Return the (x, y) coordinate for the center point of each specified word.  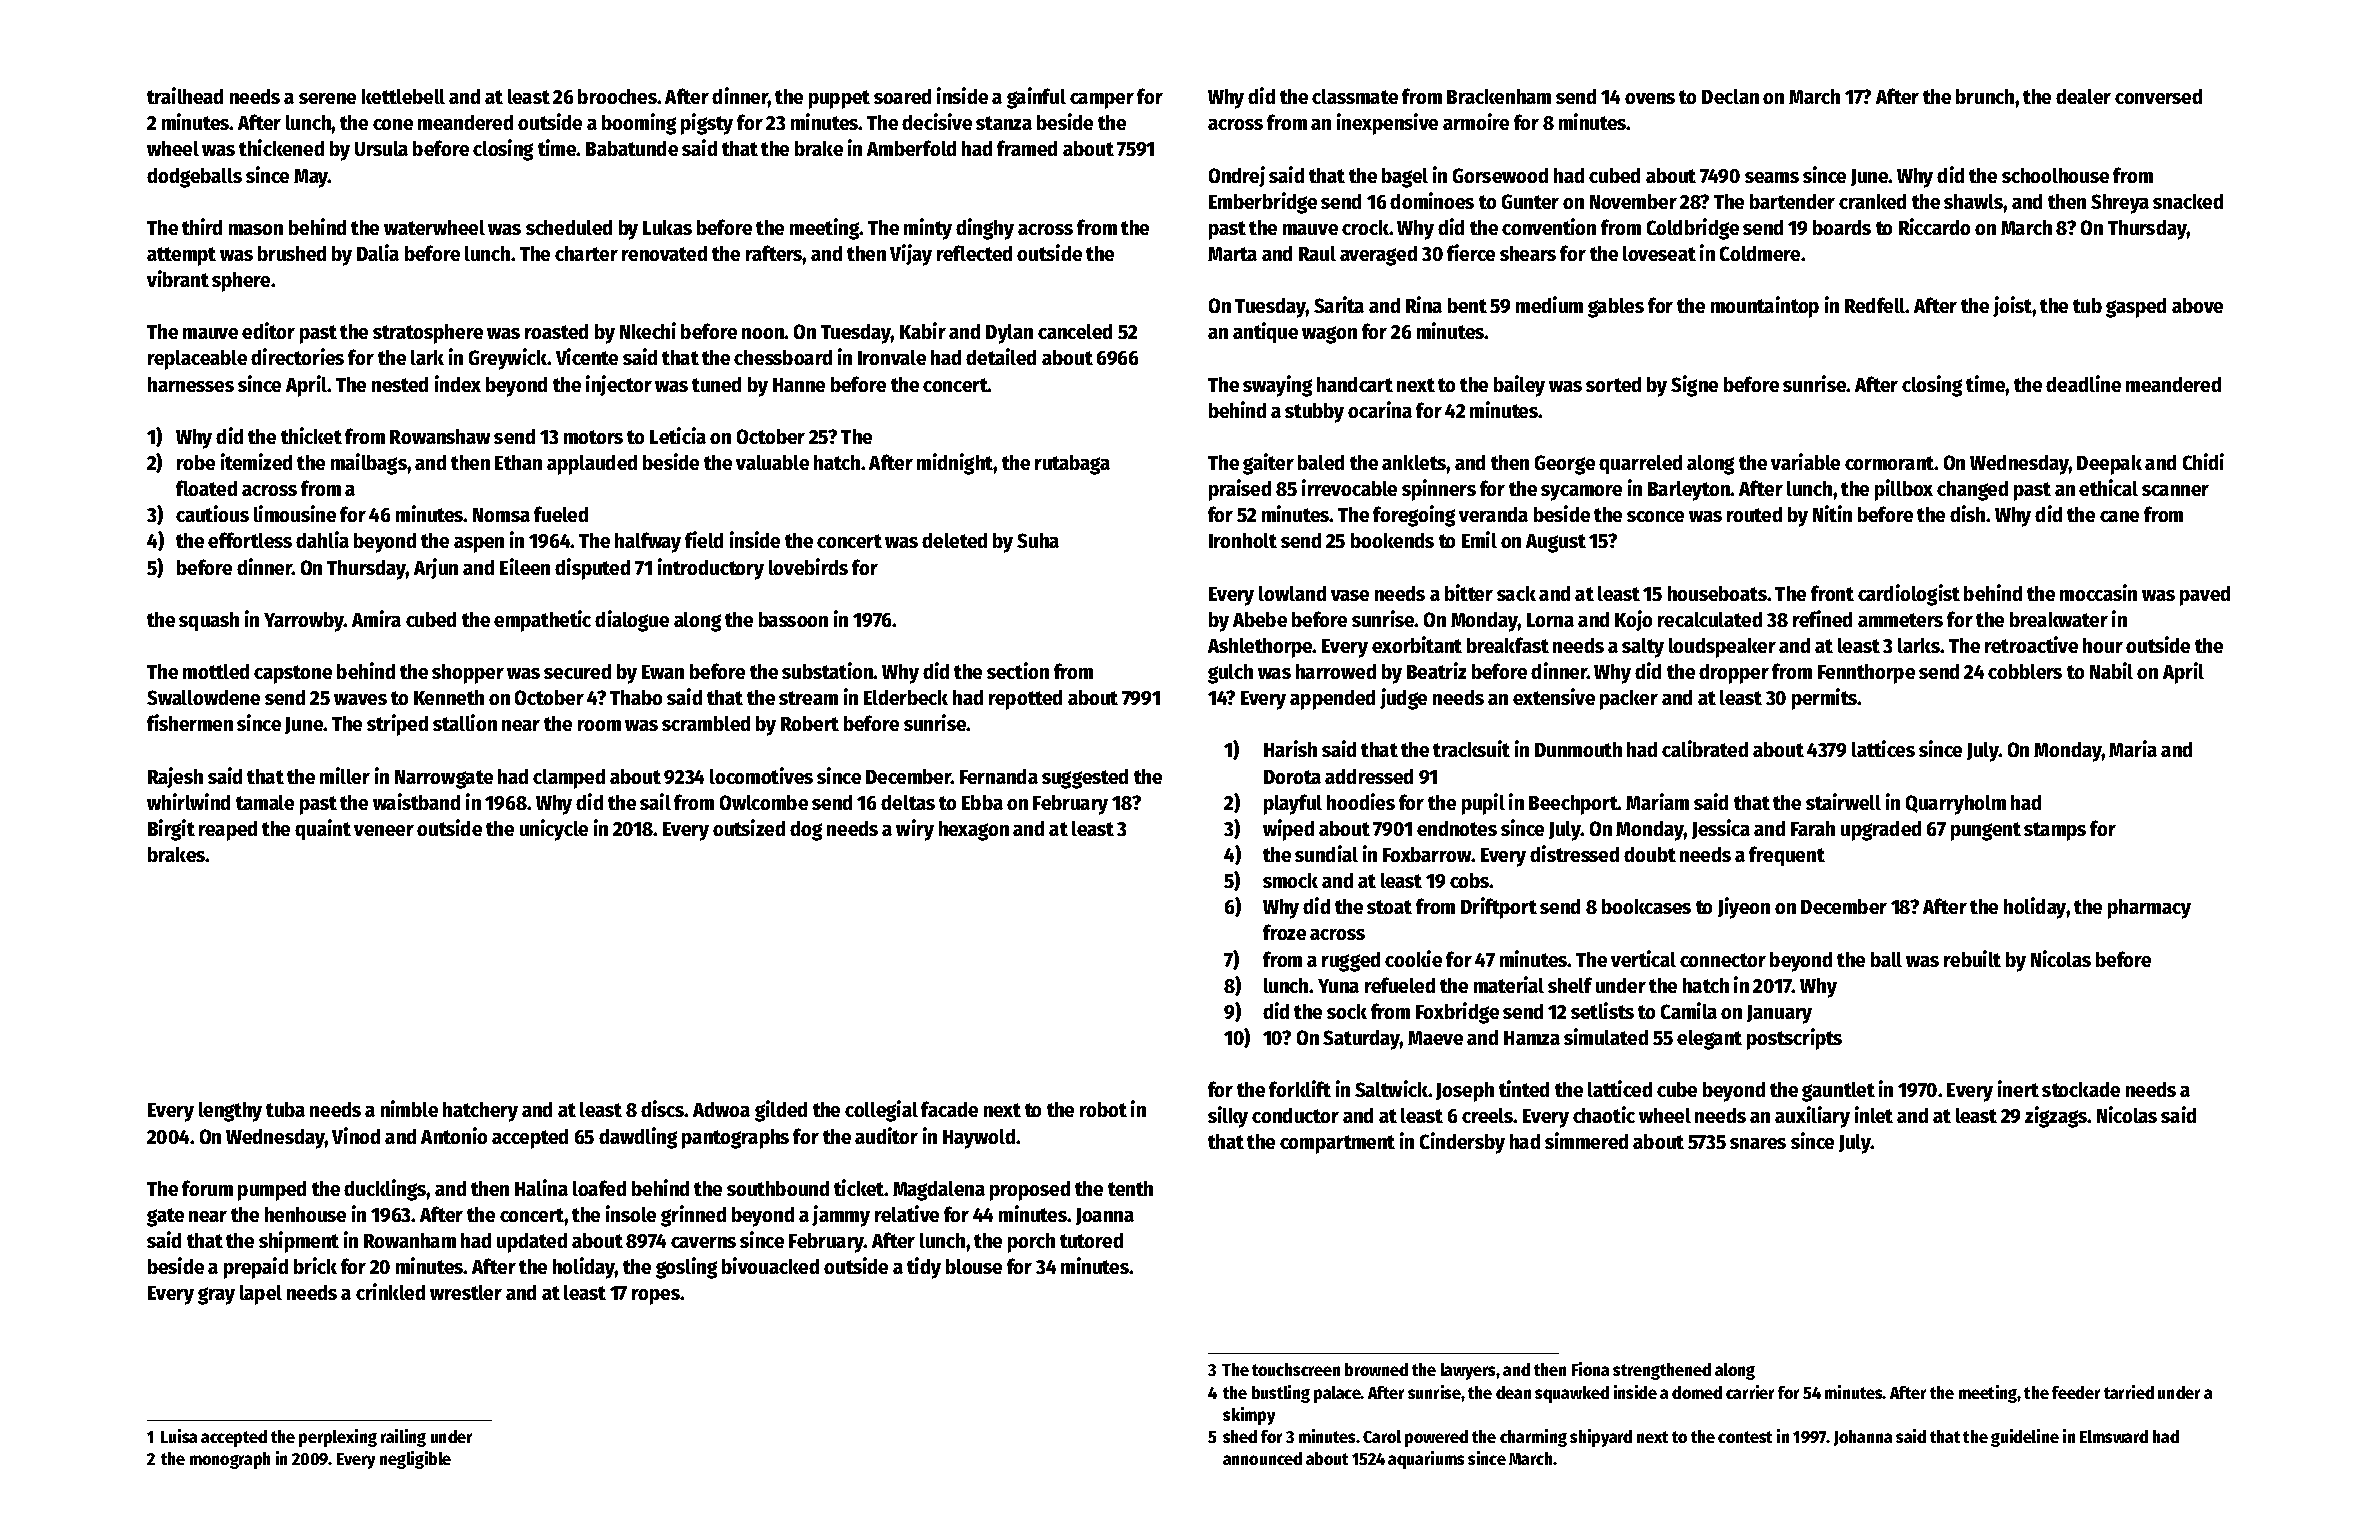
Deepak (2109, 465)
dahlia (322, 539)
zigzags (2056, 1117)
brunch (1985, 96)
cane (2119, 516)
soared (902, 96)
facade (949, 1109)
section (1018, 670)
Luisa (179, 1436)
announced (1262, 1458)
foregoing (1414, 516)
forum (207, 1188)
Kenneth (449, 697)
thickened (281, 147)
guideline (2025, 1438)
